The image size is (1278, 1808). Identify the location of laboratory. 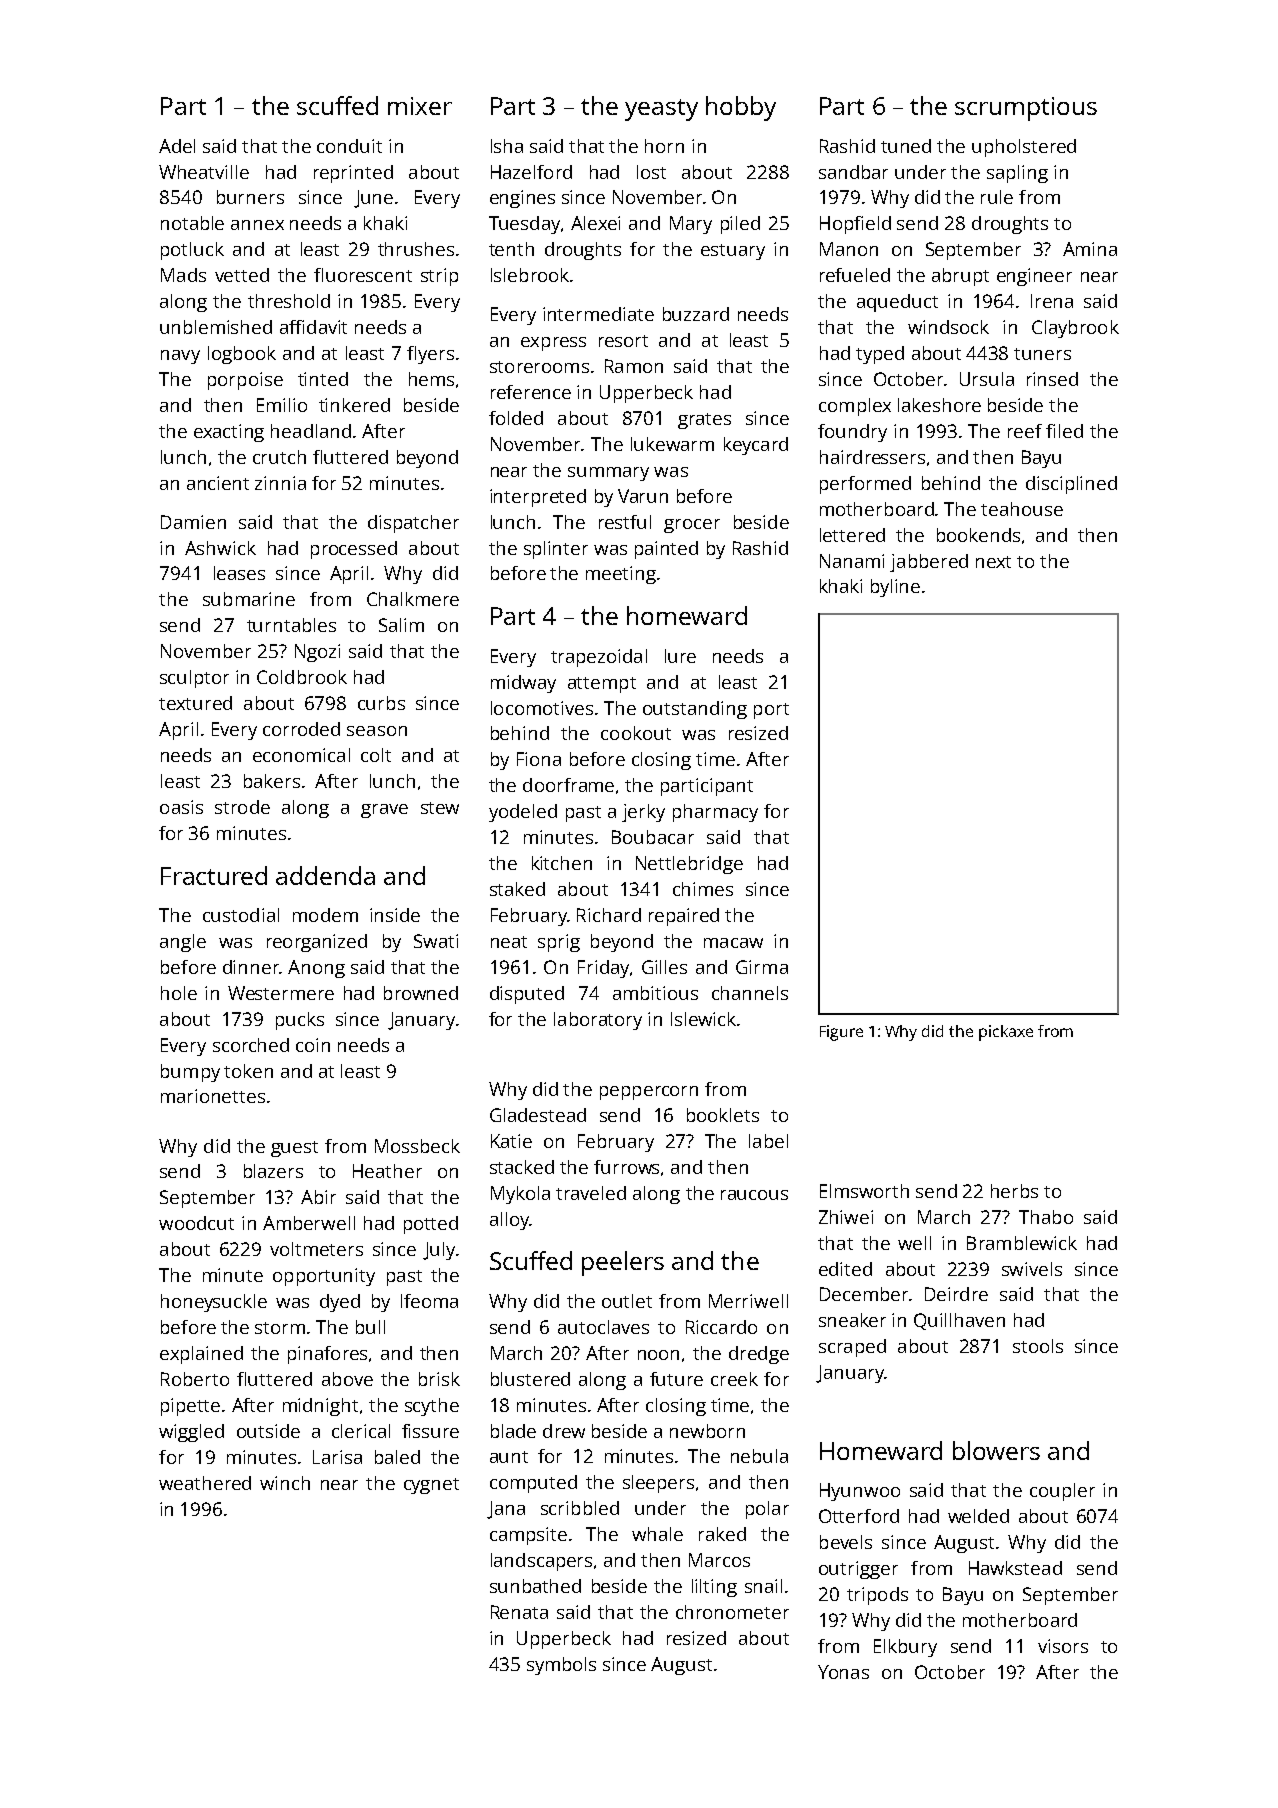
(598, 1021).
